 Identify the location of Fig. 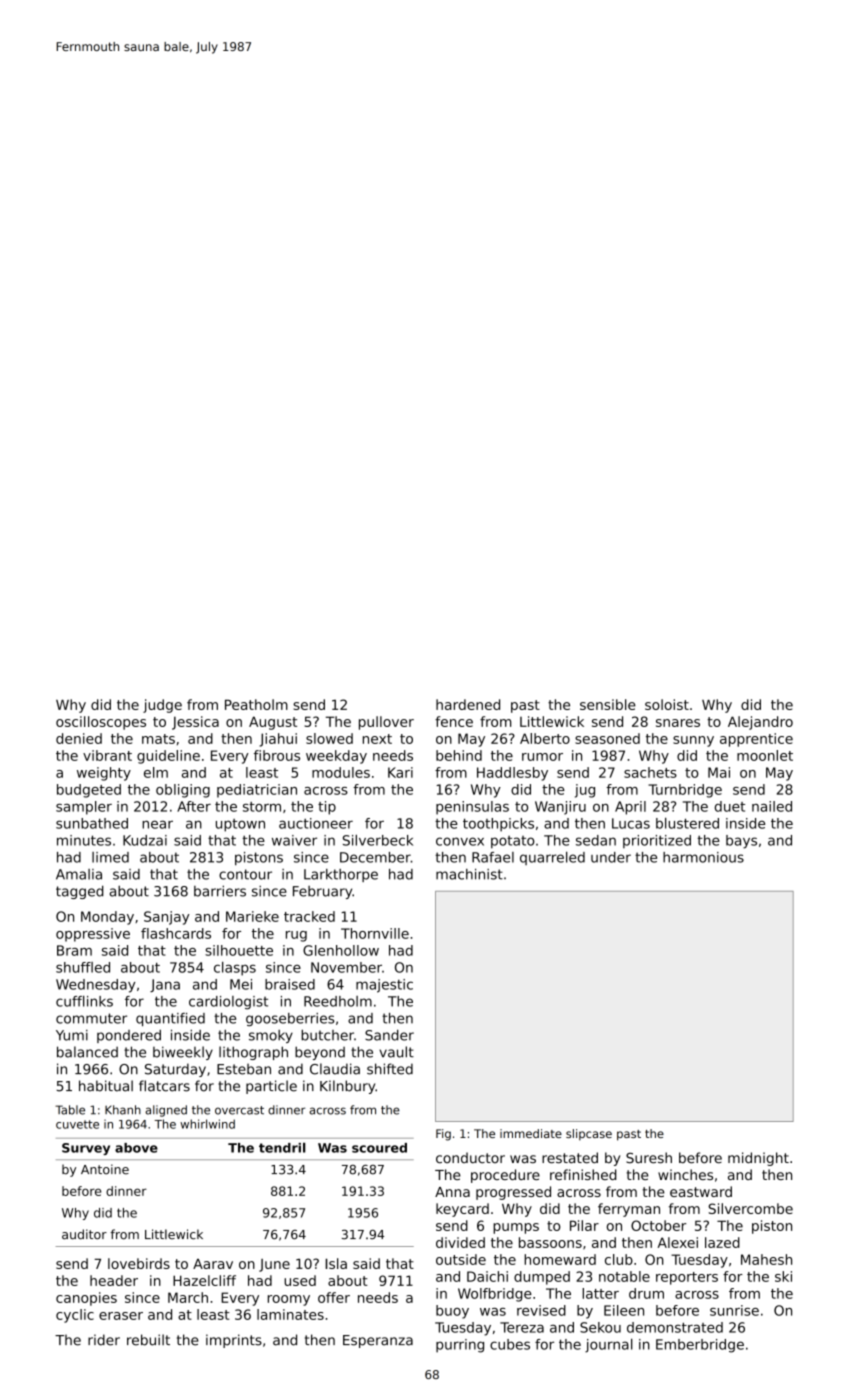
(443, 1135).
